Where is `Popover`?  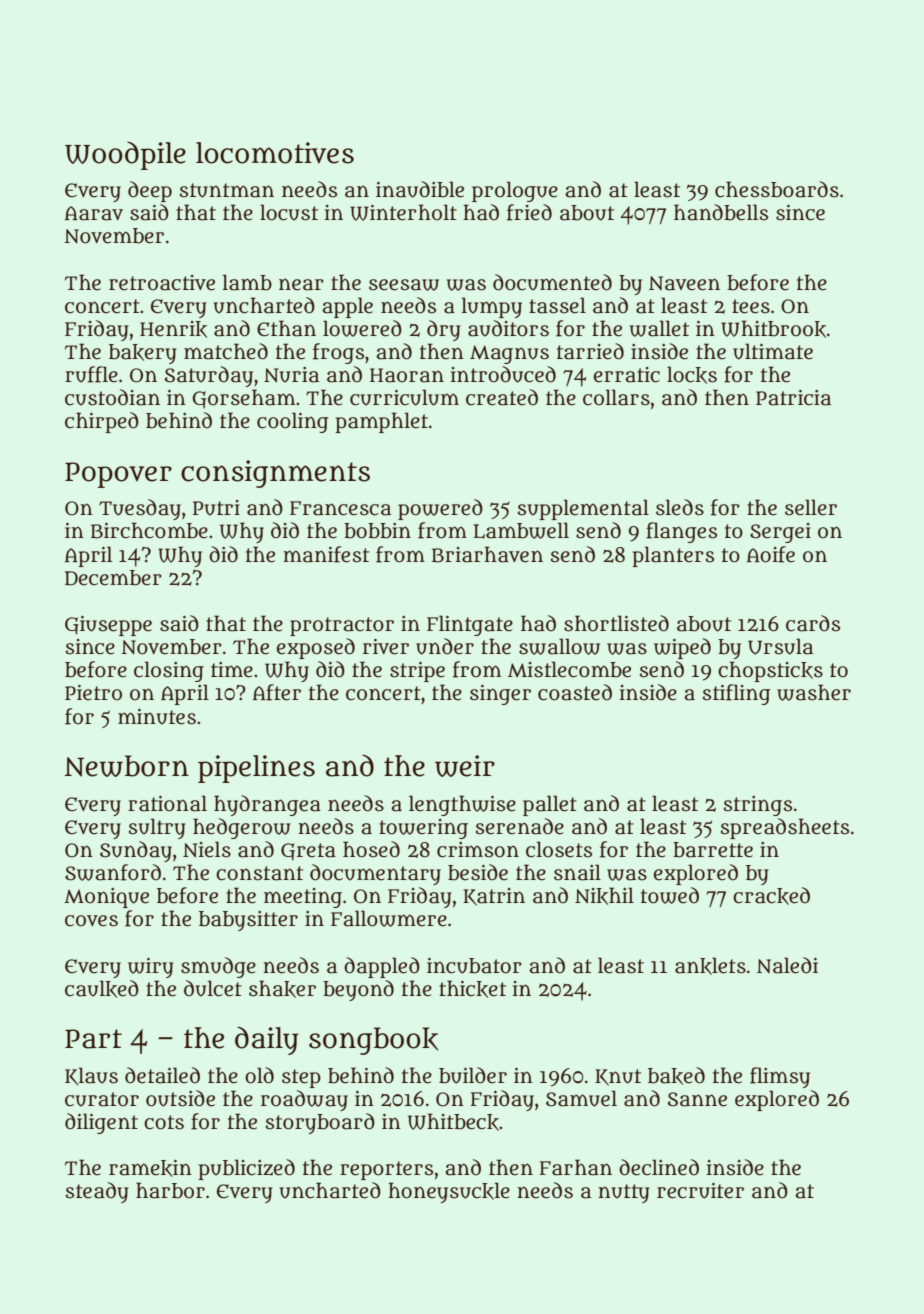 Popover is located at coordinates (118, 475).
